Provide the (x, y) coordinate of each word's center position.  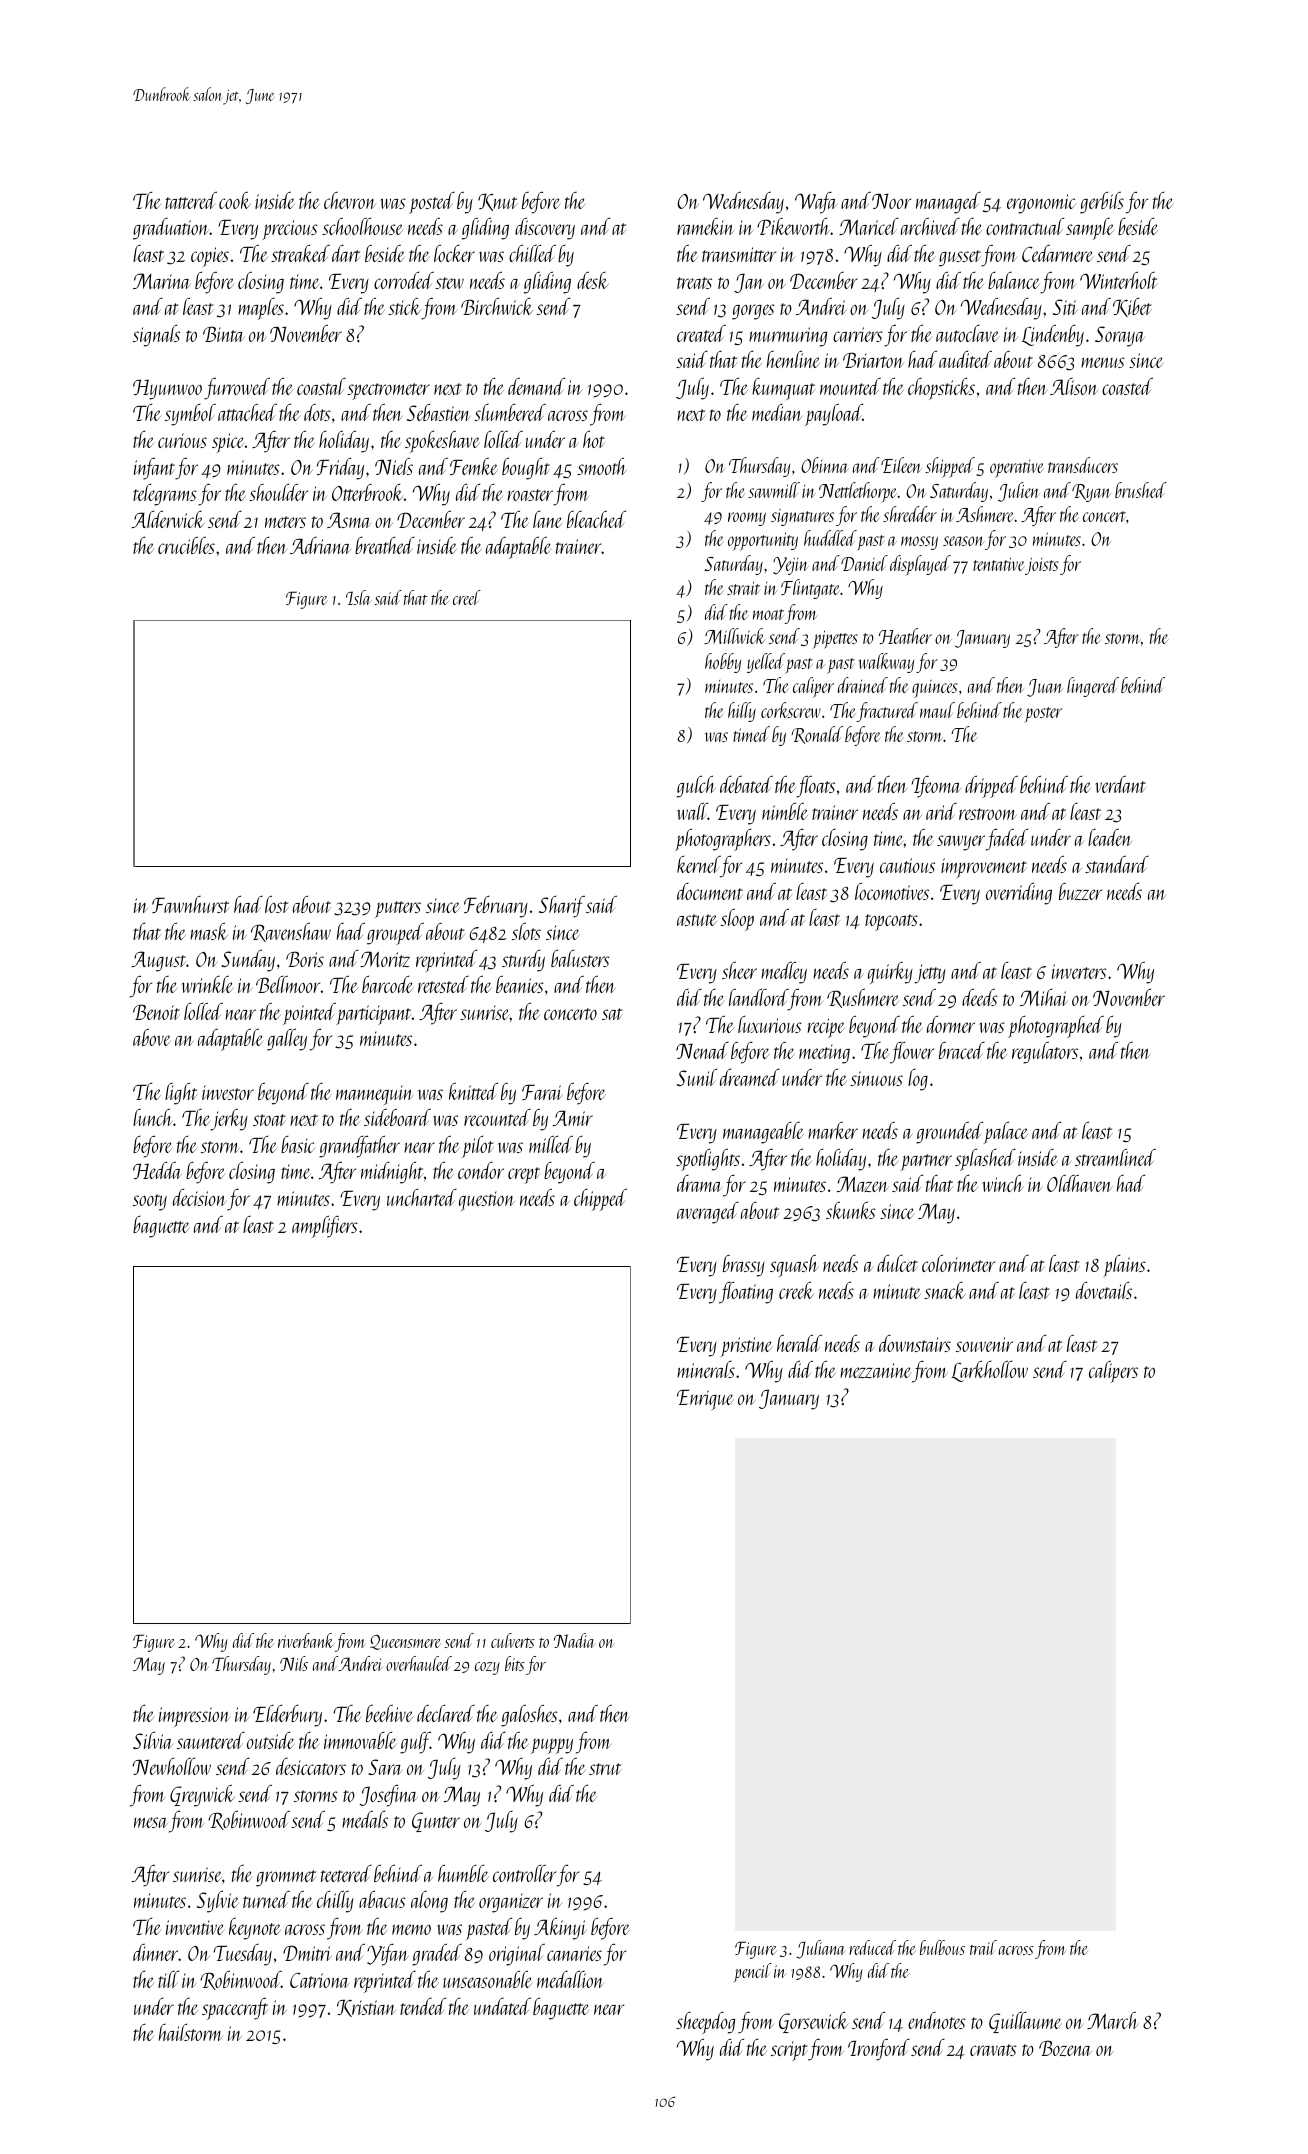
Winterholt (1119, 280)
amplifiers (325, 1227)
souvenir (984, 1344)
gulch (696, 787)
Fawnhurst (191, 904)
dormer (951, 1024)
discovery (545, 229)
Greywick (202, 1796)
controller (524, 1873)
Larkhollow (989, 1371)
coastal (321, 386)
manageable (763, 1133)
